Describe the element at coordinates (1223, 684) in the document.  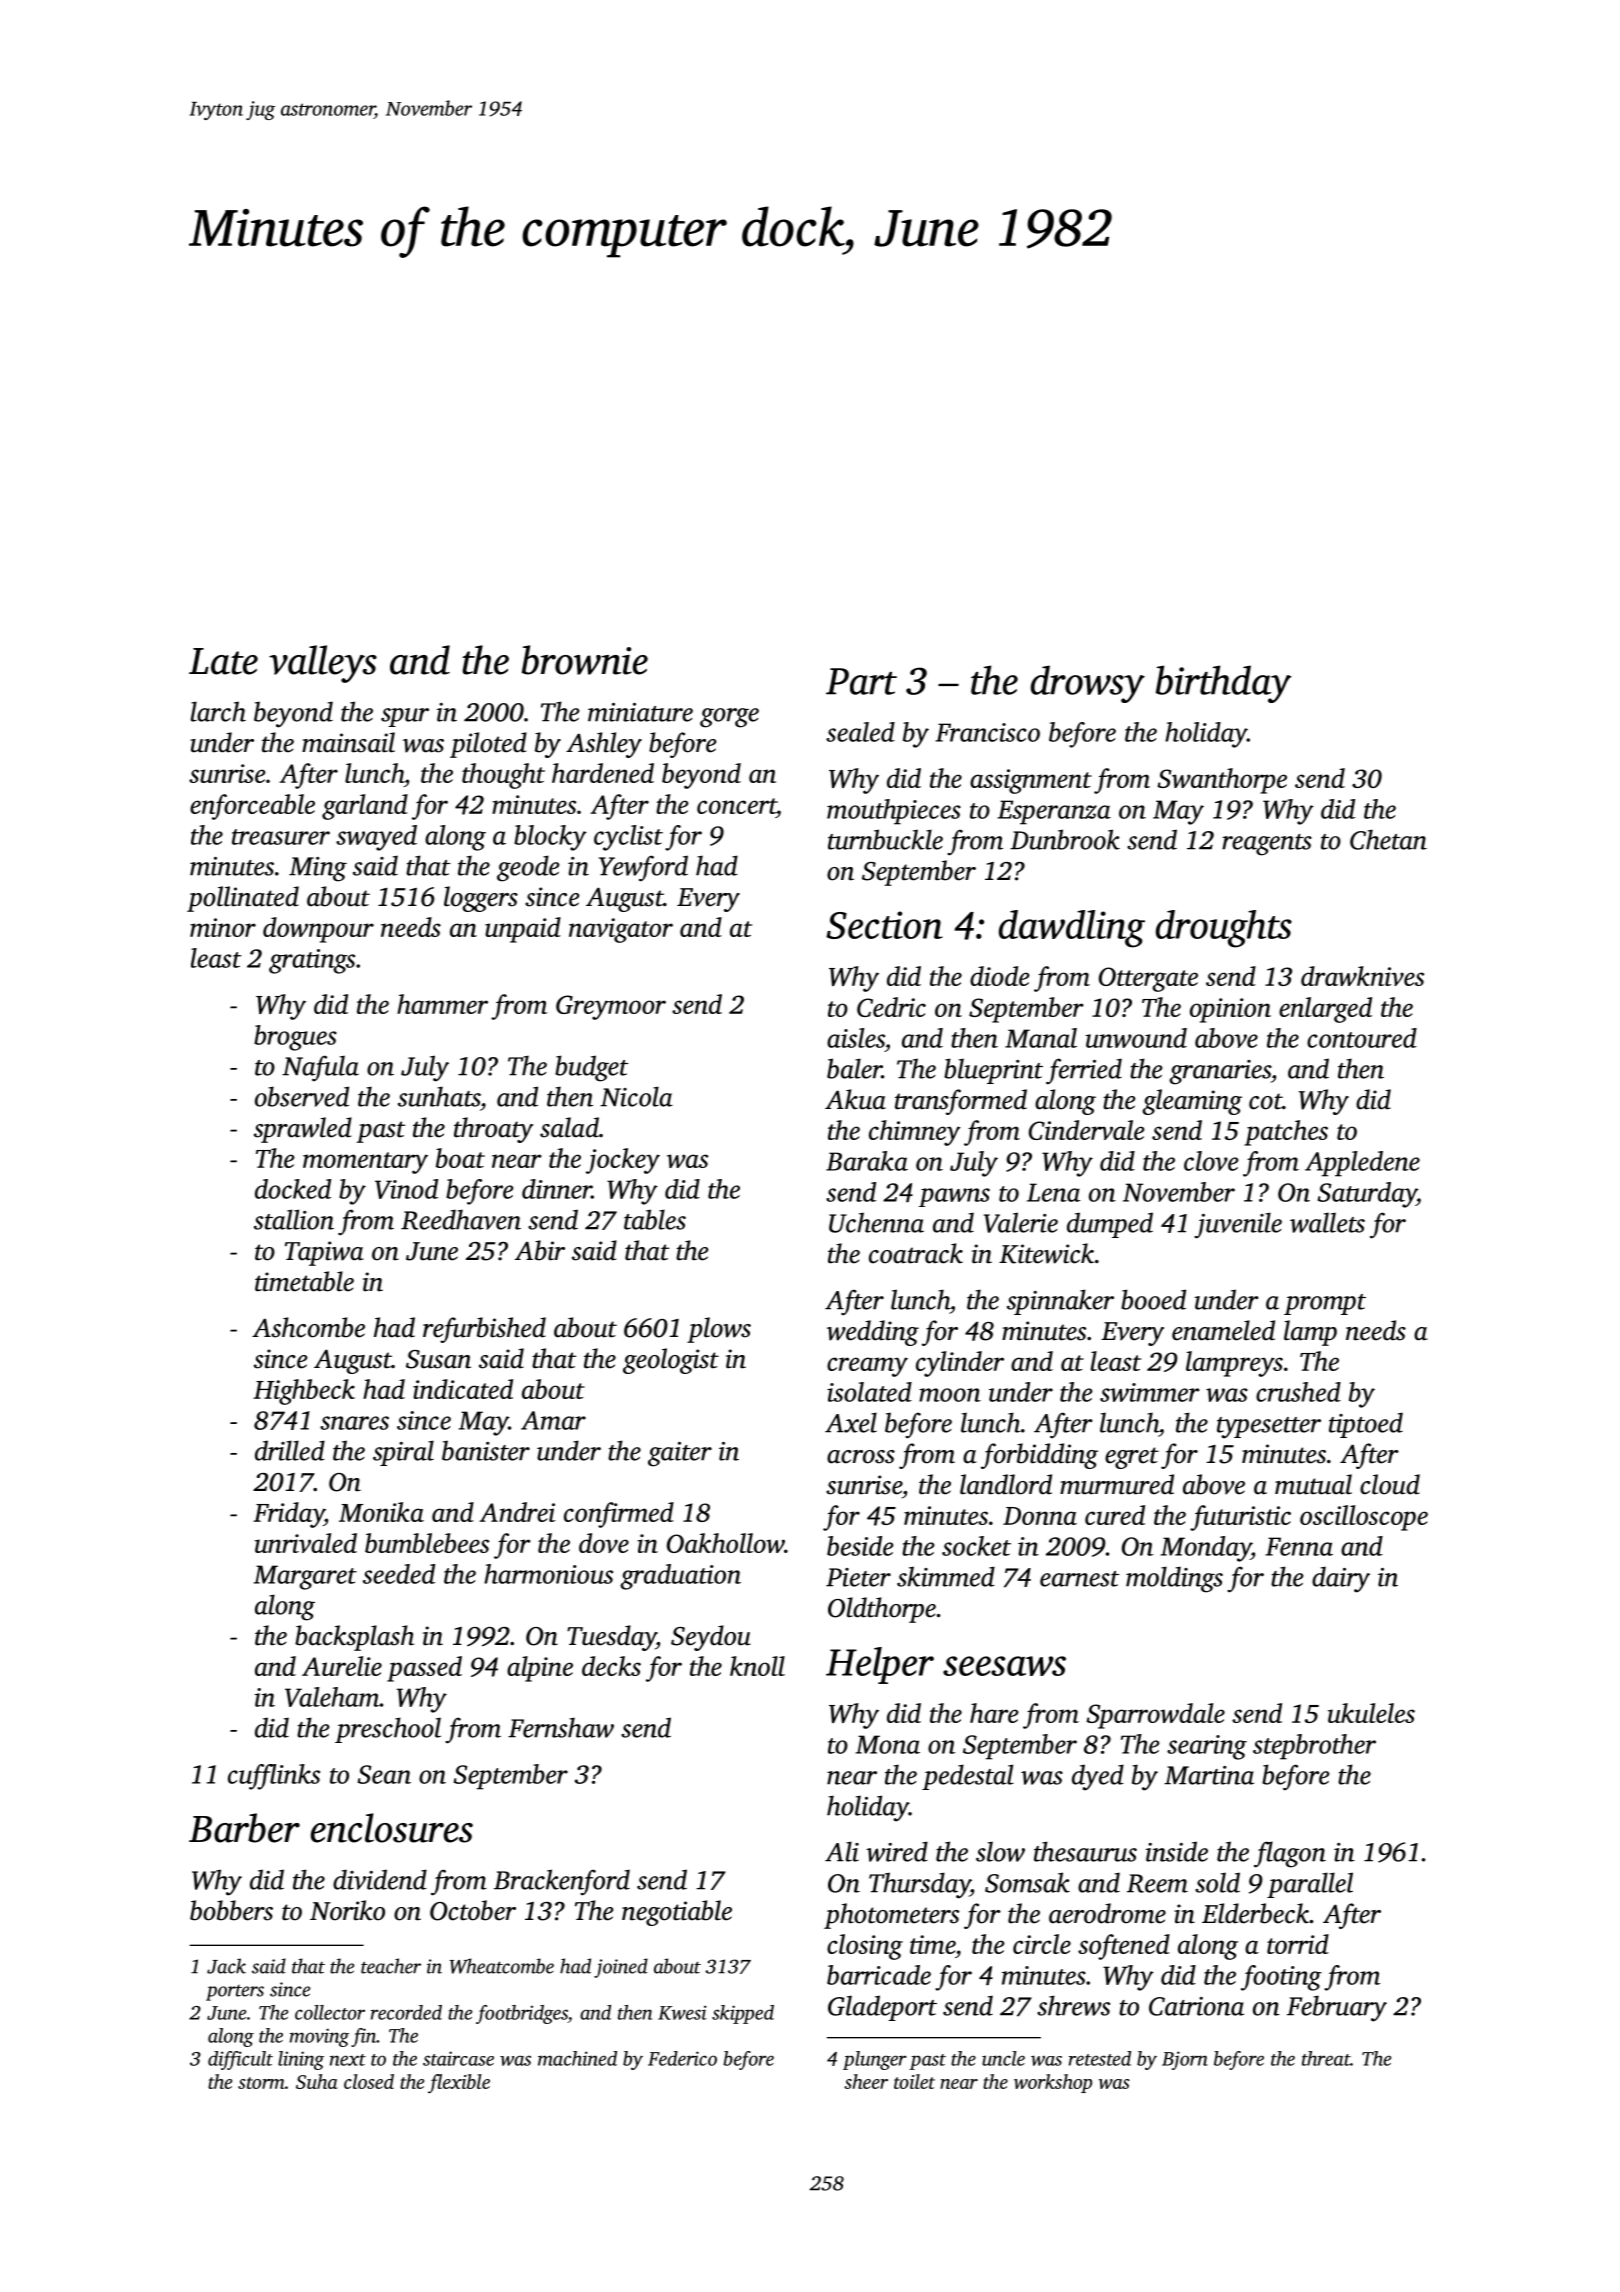
I see `birthday` at that location.
